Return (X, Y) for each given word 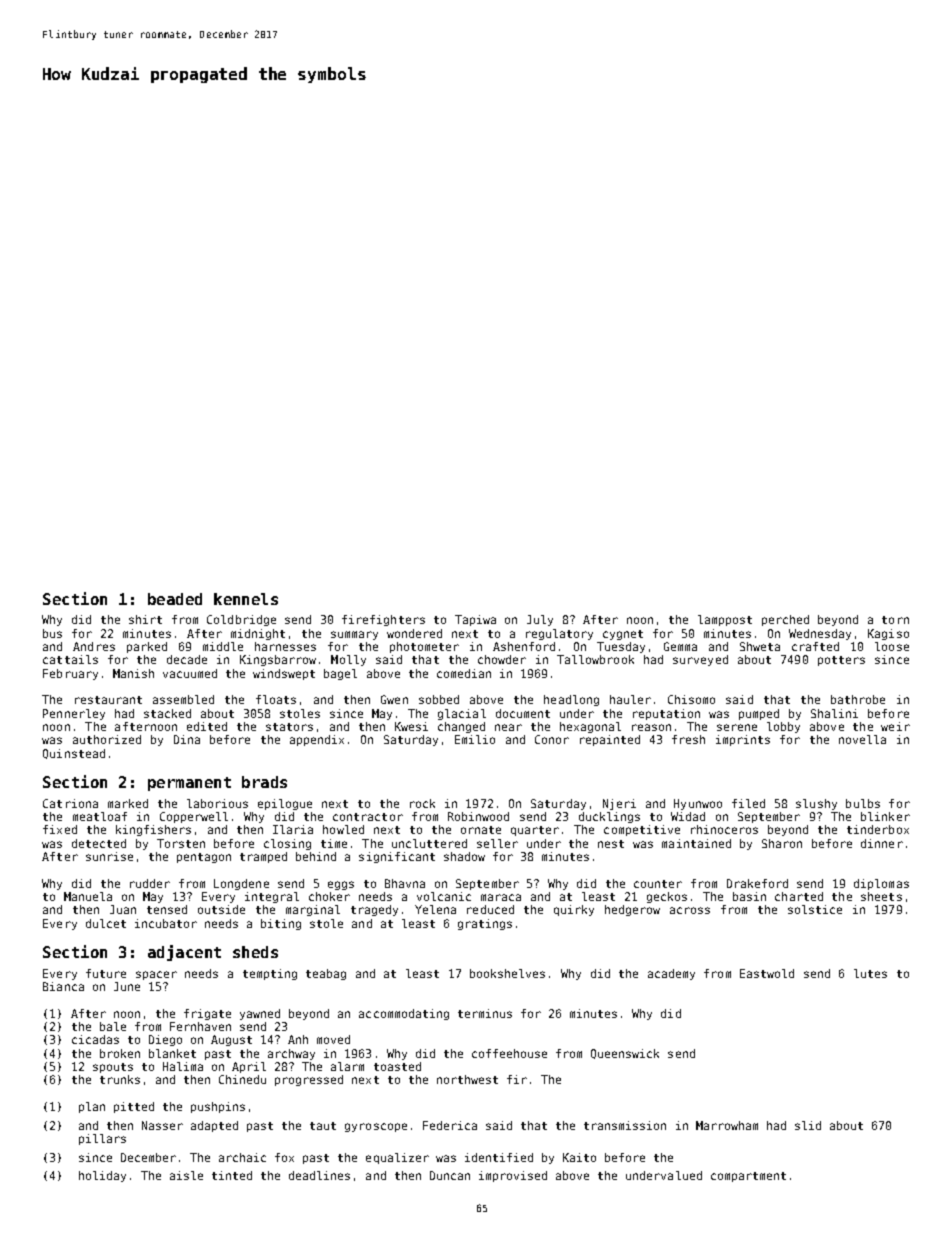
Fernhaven (200, 1026)
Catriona (70, 803)
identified (499, 1157)
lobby (783, 727)
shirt (145, 619)
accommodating (404, 1014)
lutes (870, 973)
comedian (464, 673)
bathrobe (858, 699)
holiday (102, 1176)
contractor (368, 817)
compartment (748, 1177)
